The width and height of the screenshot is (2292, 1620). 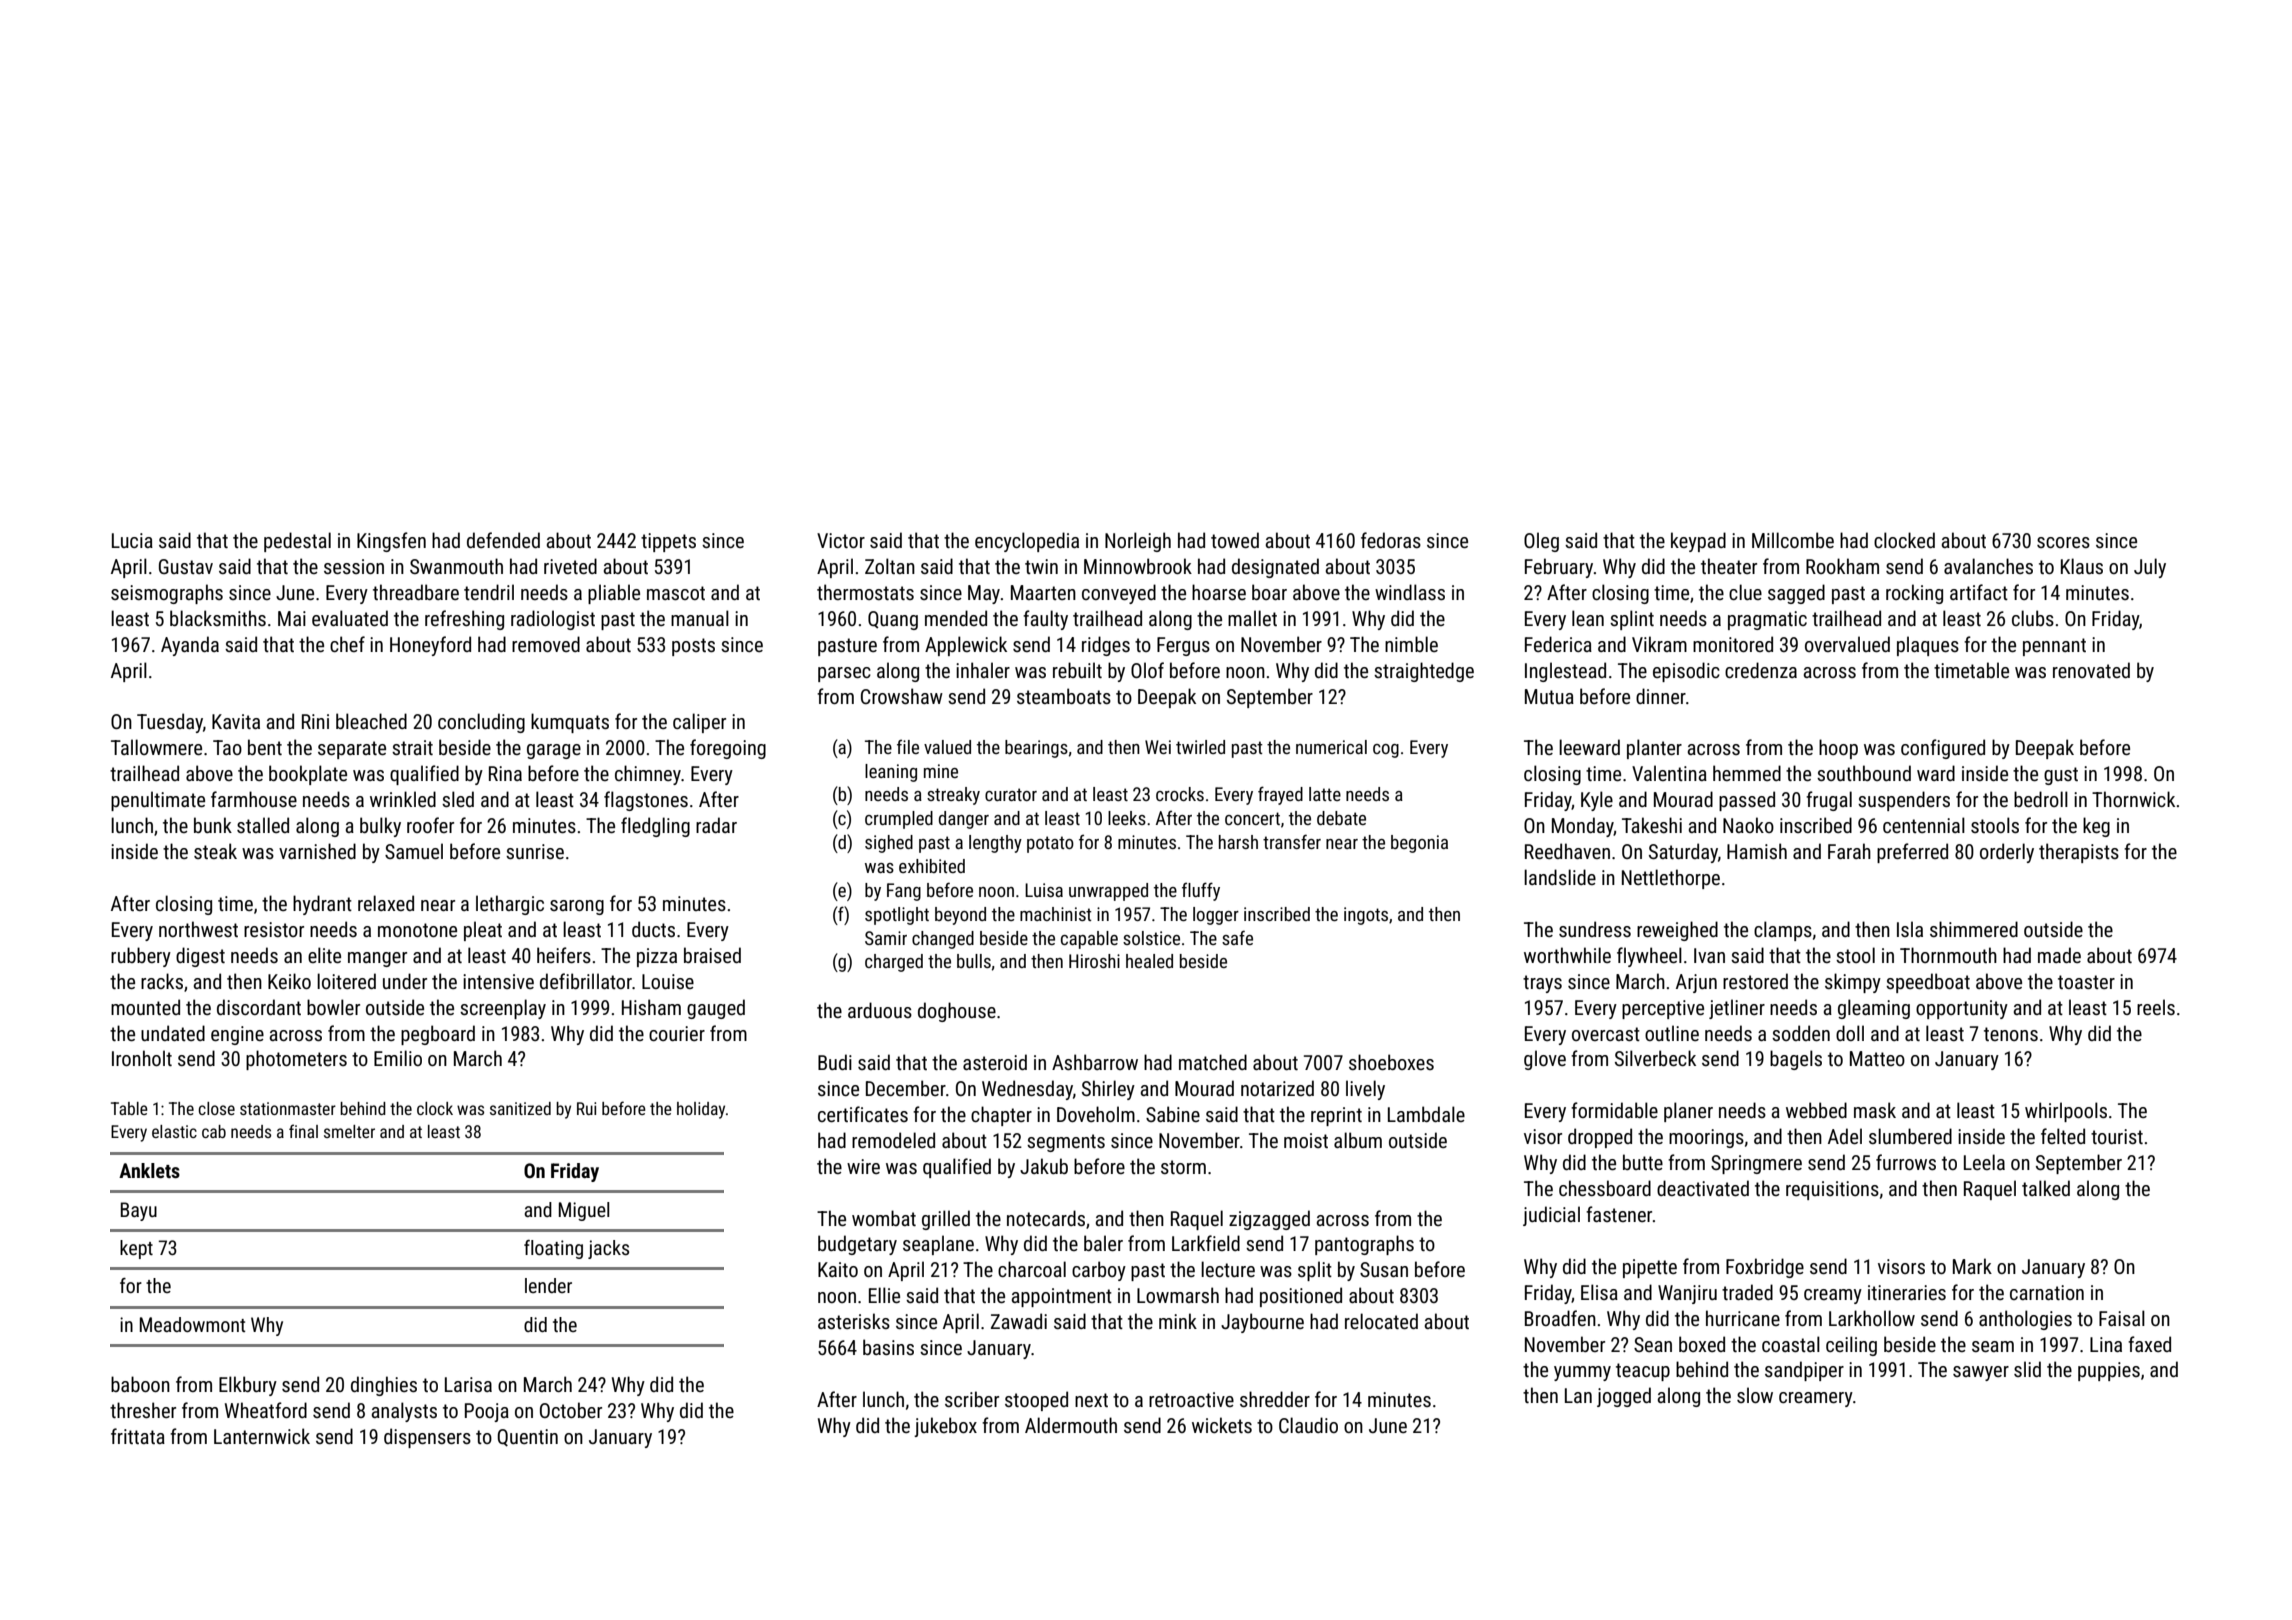 I want to click on encyclopedia, so click(x=1027, y=542).
